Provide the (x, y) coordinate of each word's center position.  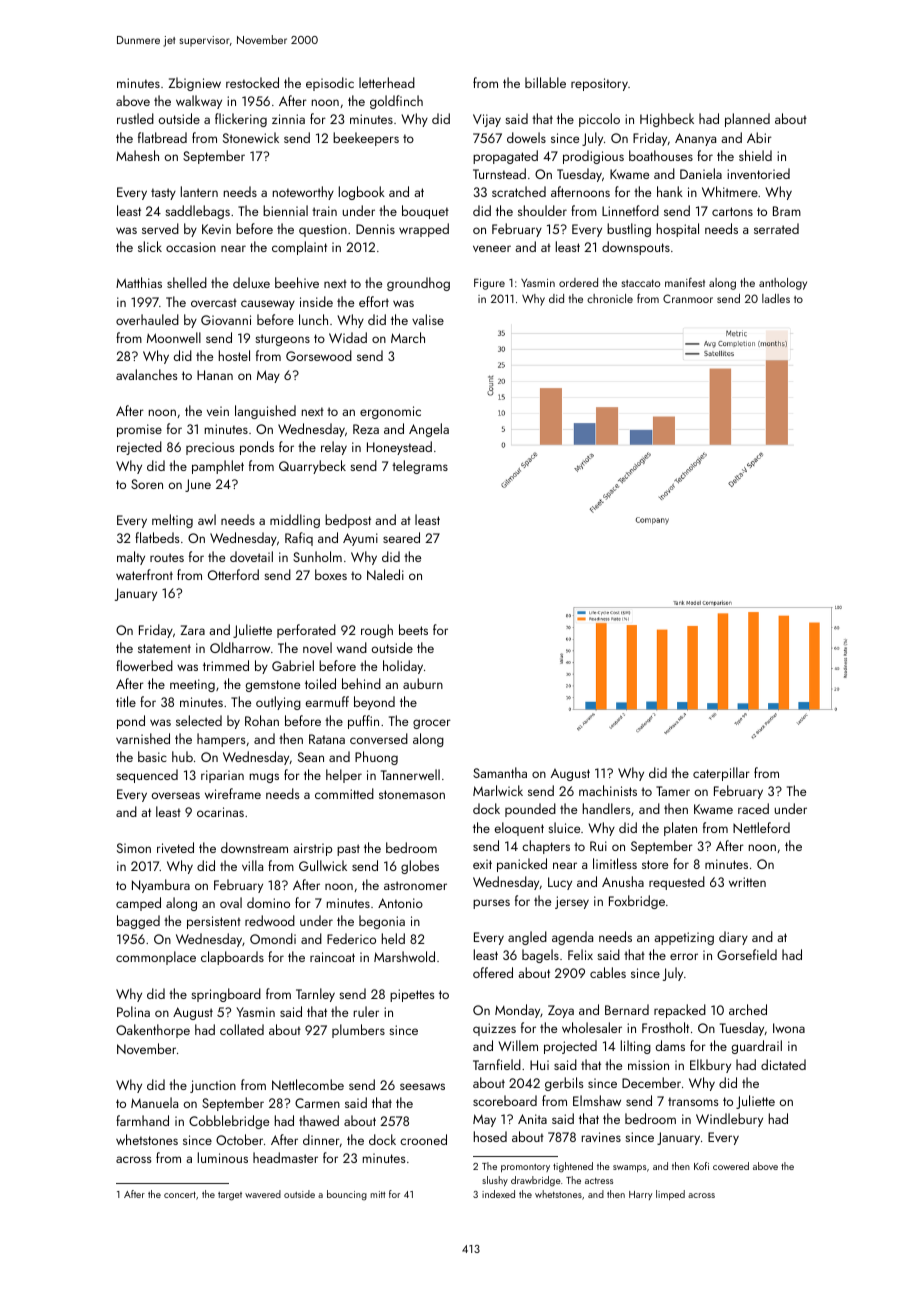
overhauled (147, 319)
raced (753, 808)
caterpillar (721, 774)
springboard (226, 995)
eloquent (519, 829)
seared (401, 537)
